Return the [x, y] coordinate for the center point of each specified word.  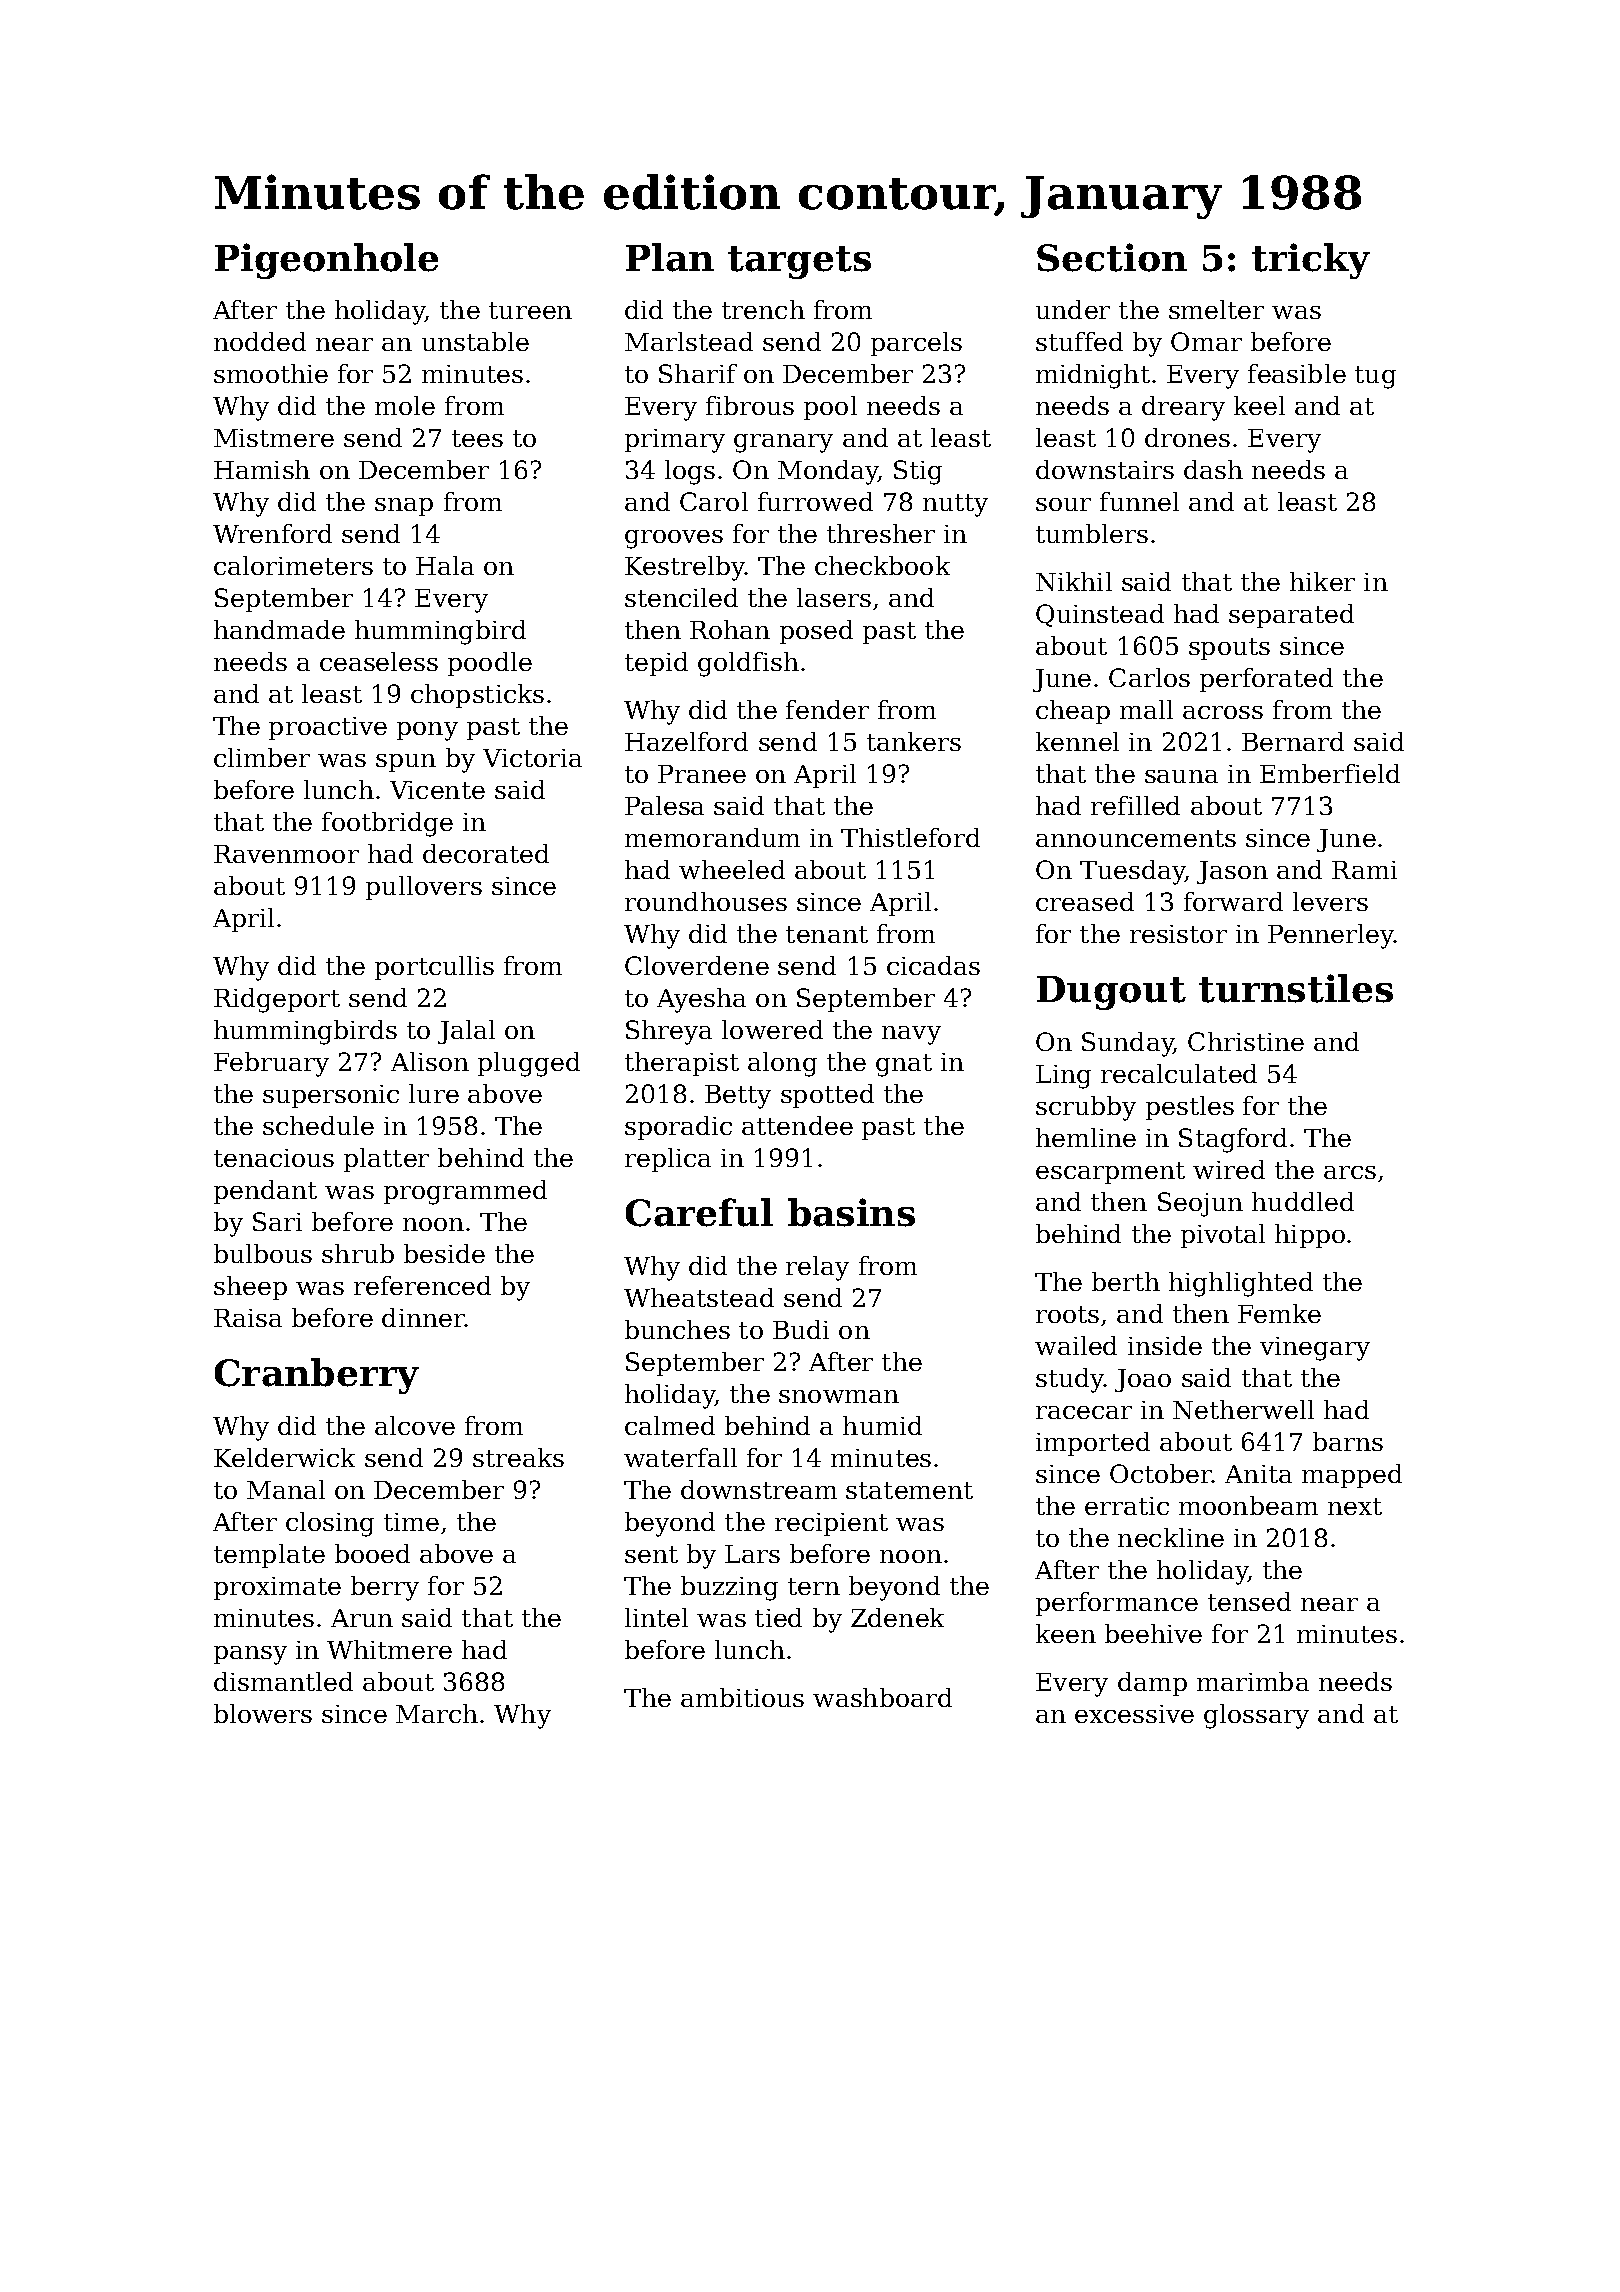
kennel [1077, 741]
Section [1112, 257]
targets [799, 262]
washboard [882, 1697]
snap [404, 507]
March [437, 1713]
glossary [1256, 1716]
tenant [827, 934]
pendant [265, 1192]
